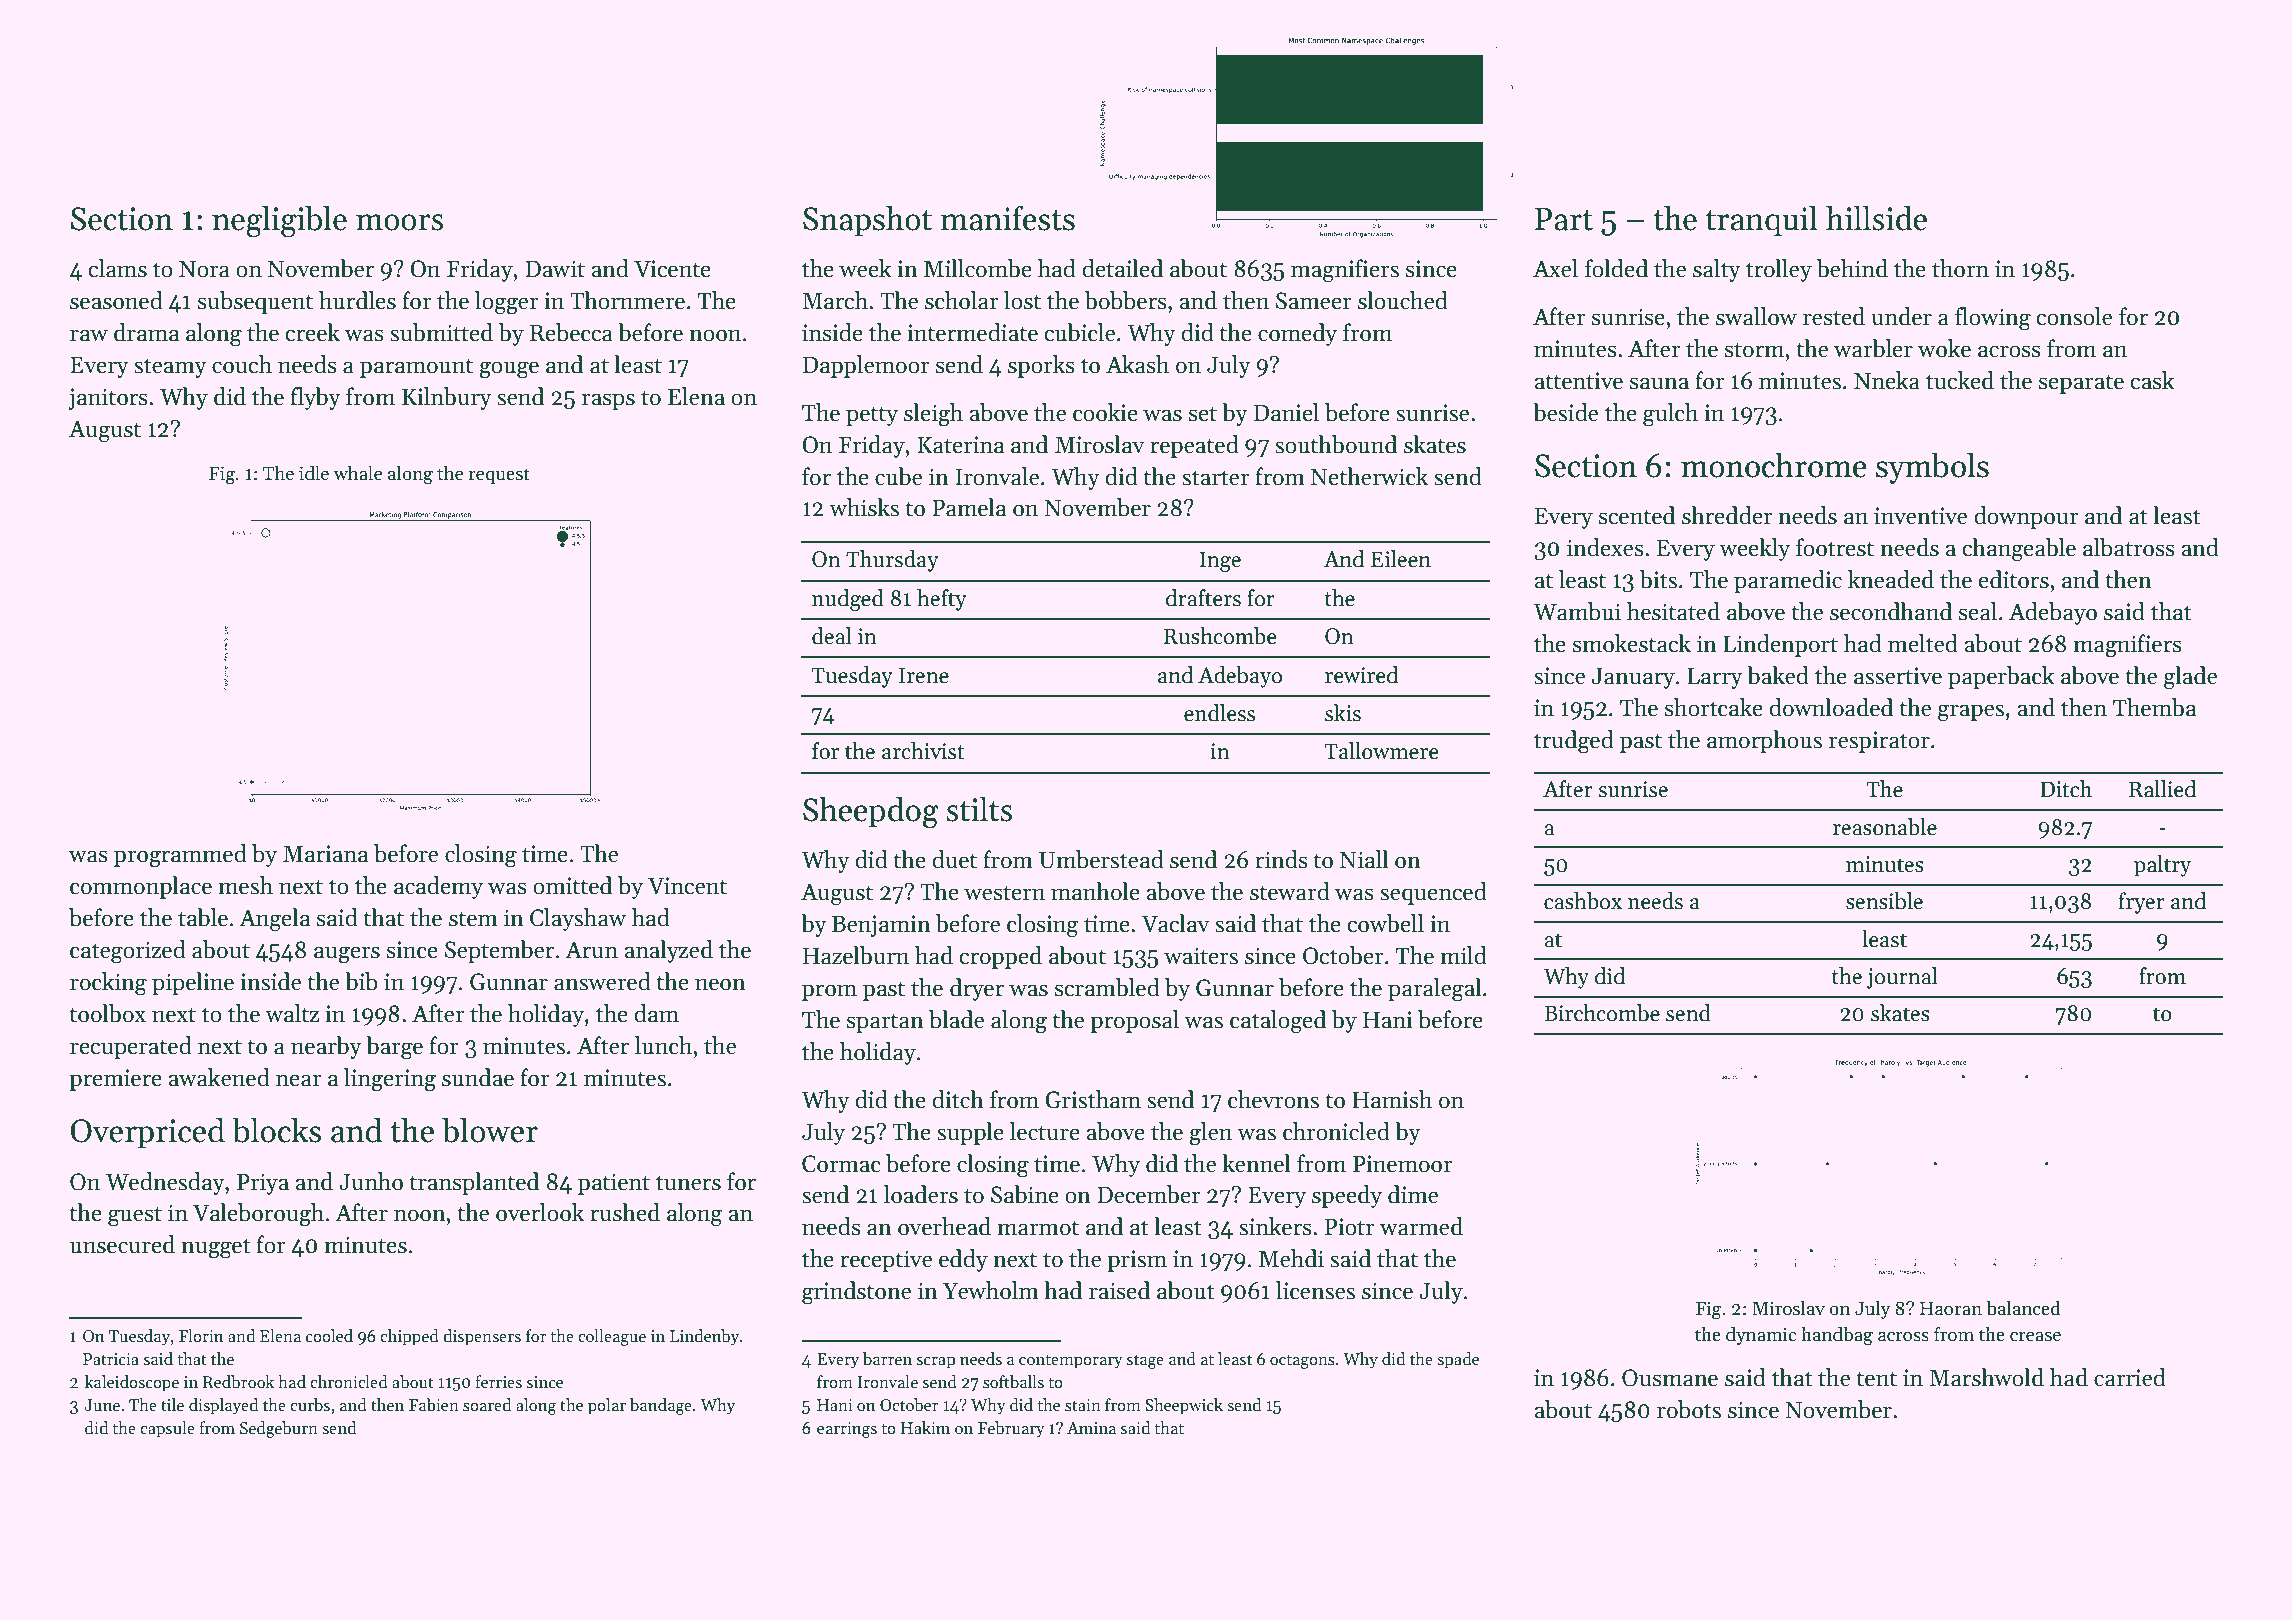 This screenshot has width=2292, height=1620. I want to click on western, so click(1004, 893).
